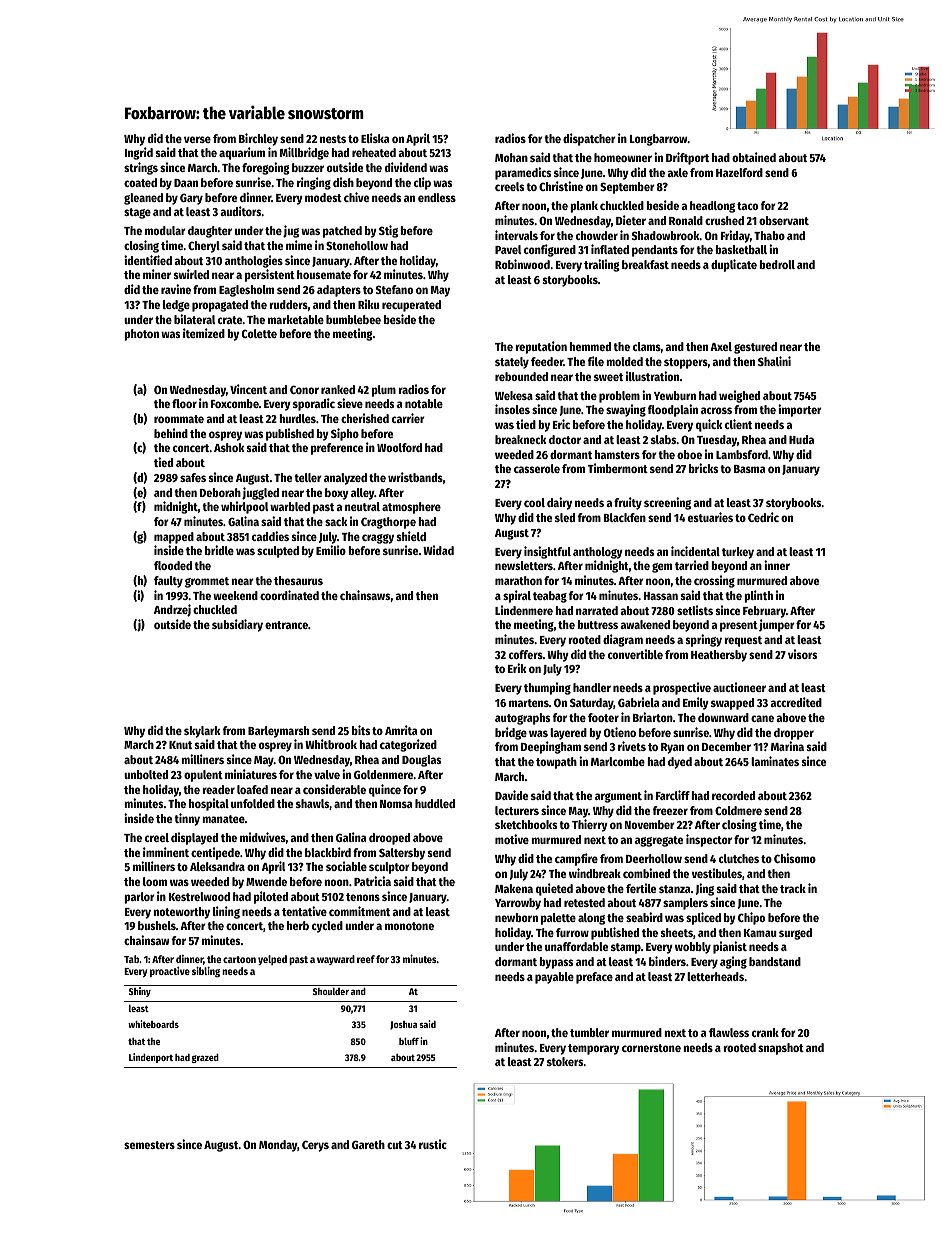  I want to click on inspector, so click(709, 840).
